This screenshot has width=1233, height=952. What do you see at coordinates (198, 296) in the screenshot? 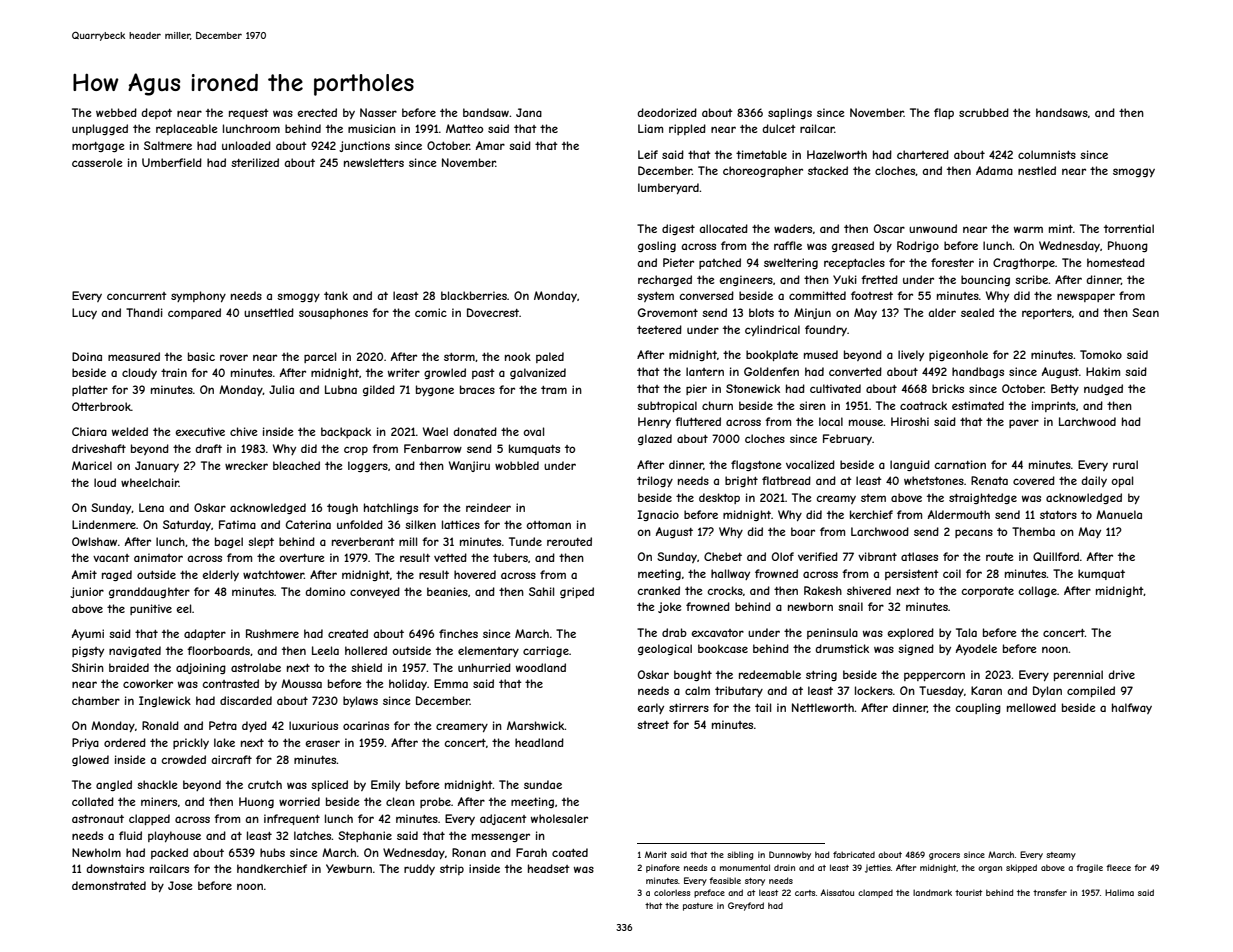
I see `symphony` at bounding box center [198, 296].
